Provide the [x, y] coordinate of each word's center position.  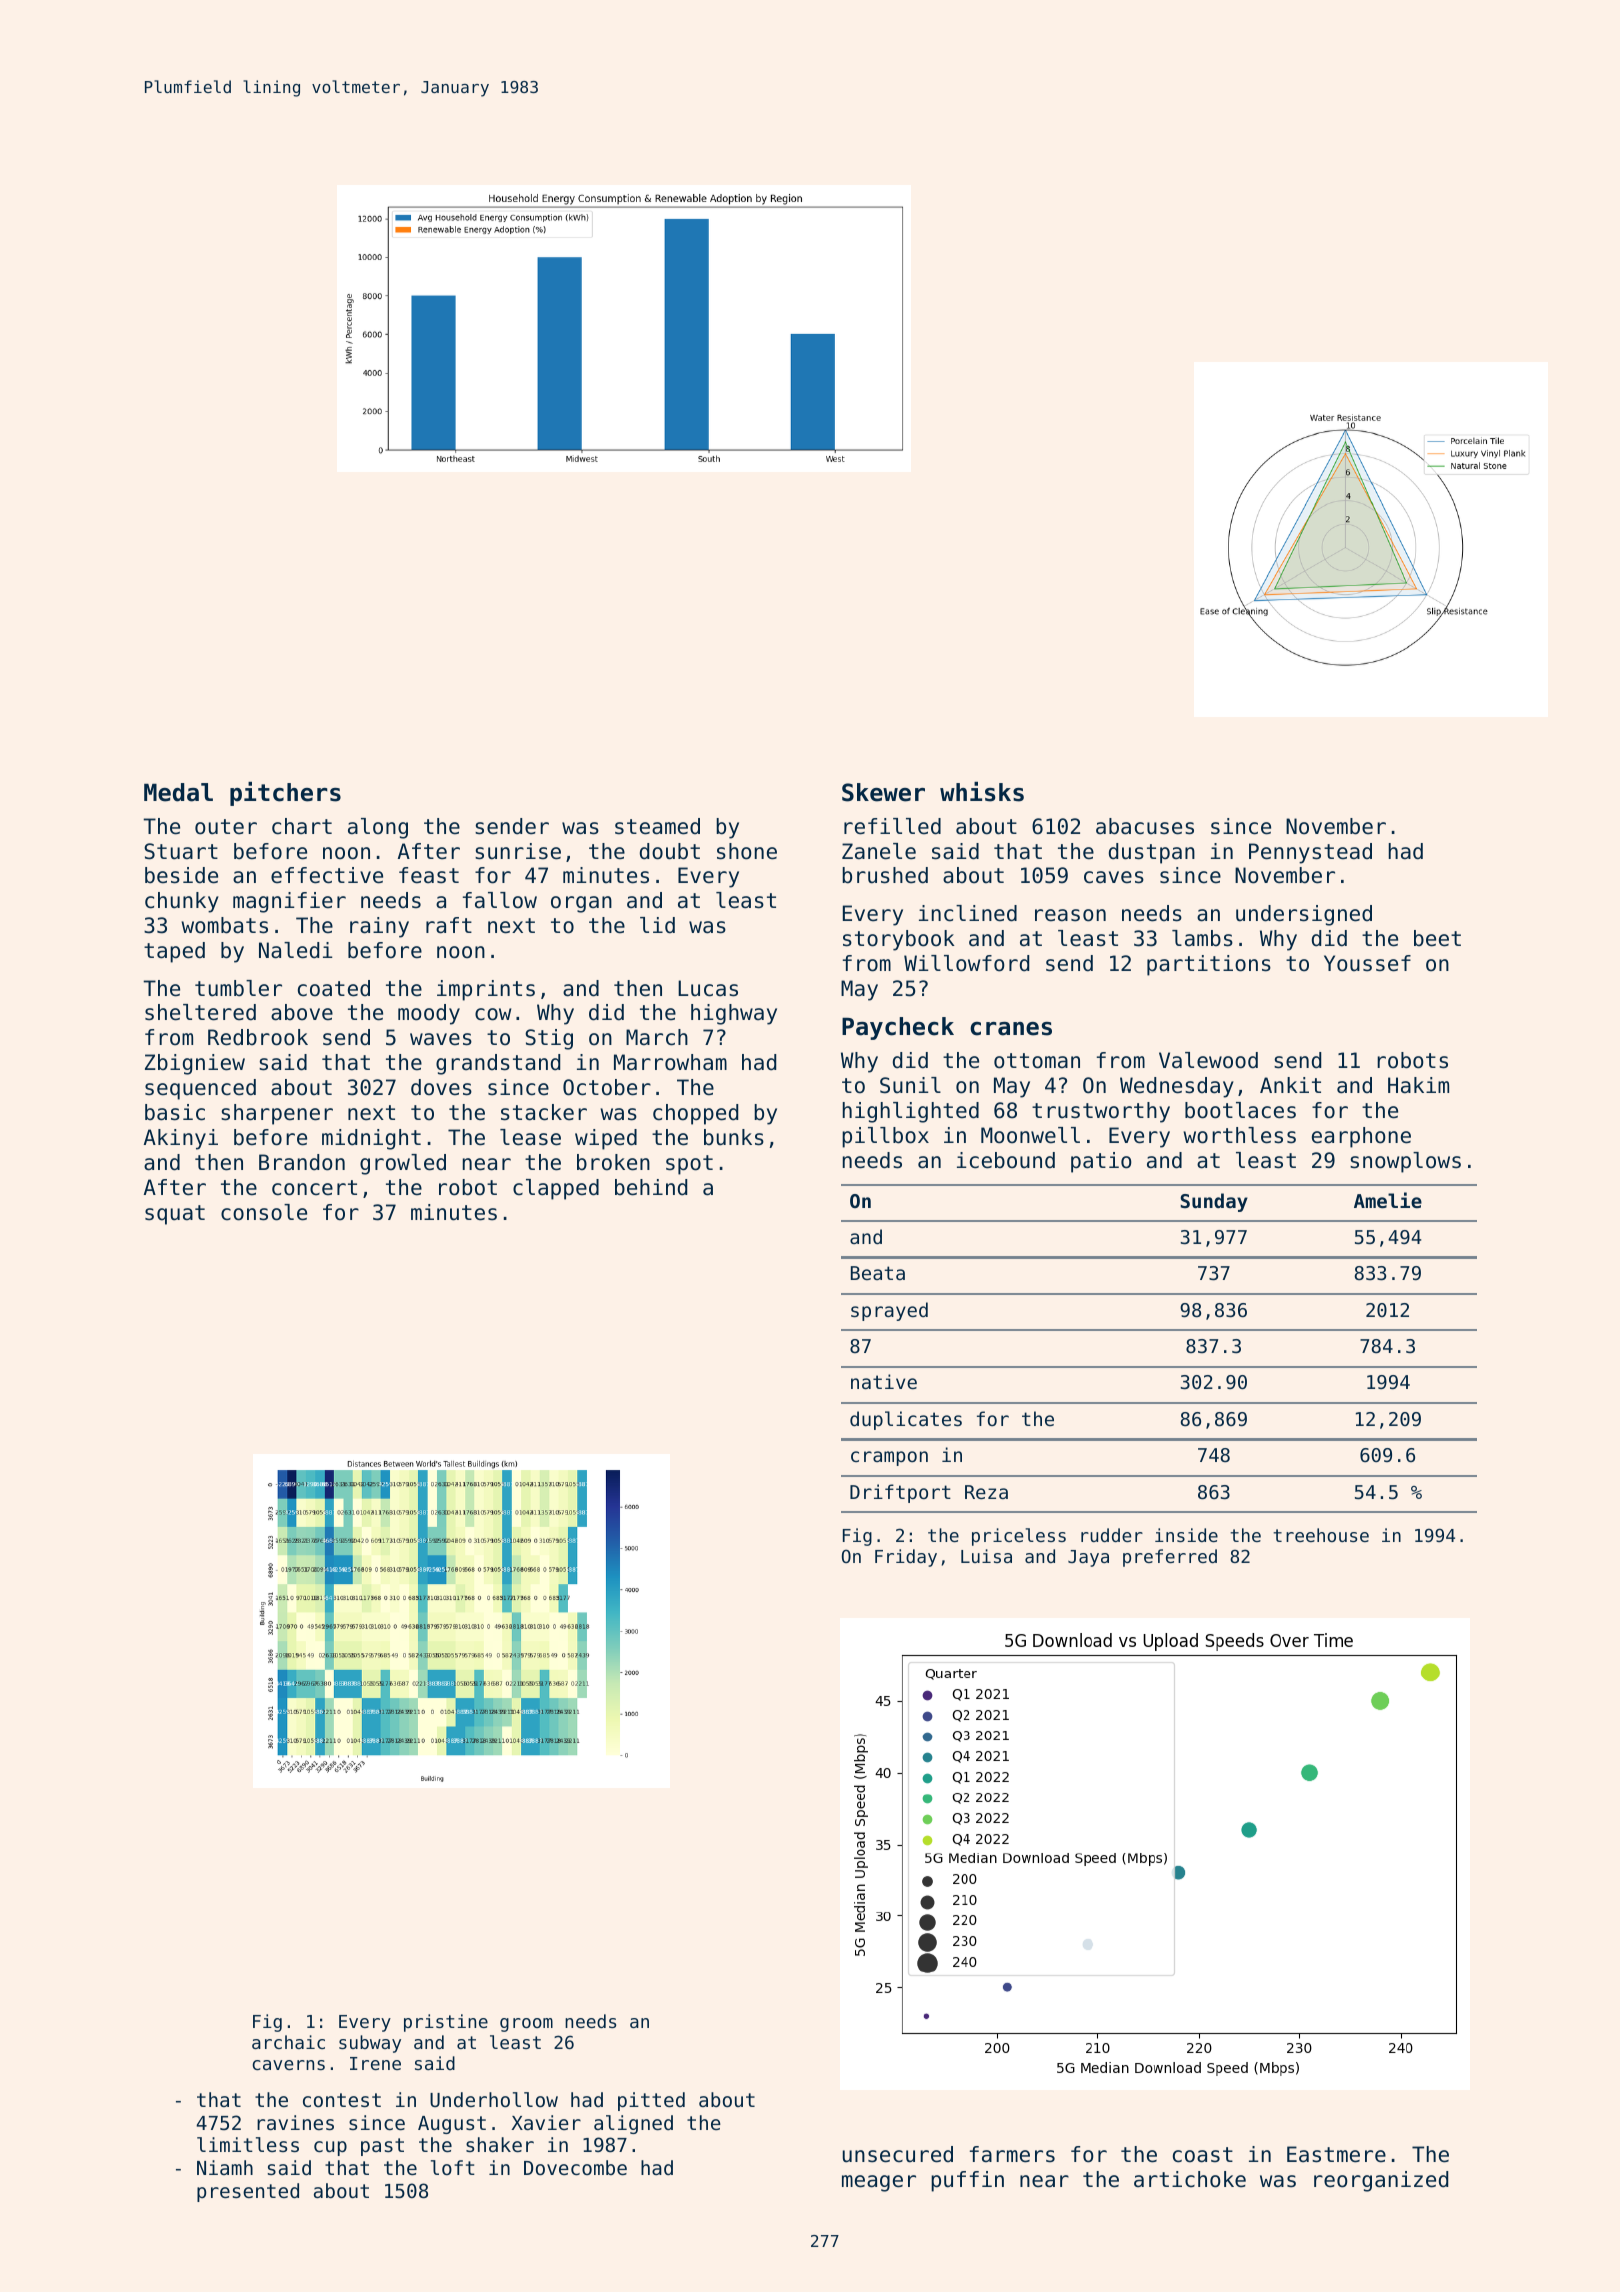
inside [1186, 1535]
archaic [288, 2042]
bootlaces [1240, 1110]
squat [175, 1215]
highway [734, 1014]
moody [429, 1014]
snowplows [1405, 1162]
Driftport [900, 1493]
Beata [878, 1273]
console [264, 1212]
